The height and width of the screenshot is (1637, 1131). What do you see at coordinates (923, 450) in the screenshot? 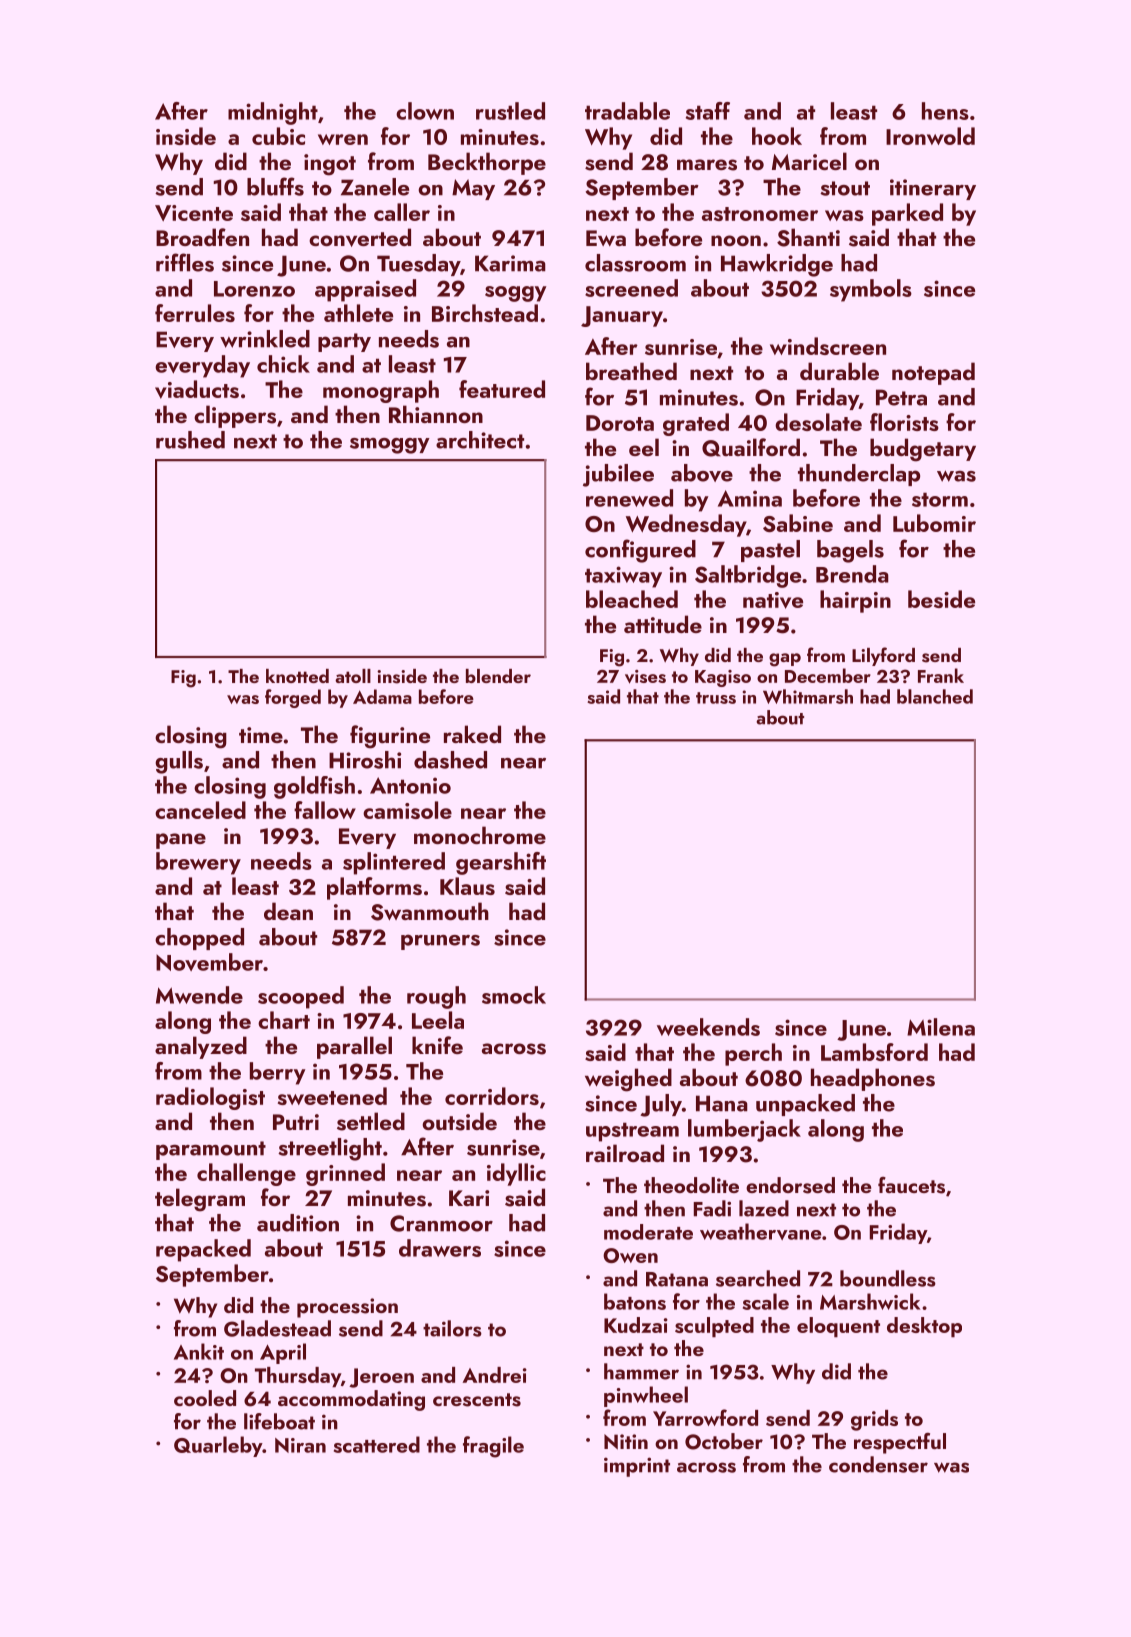
I see `budgetary` at bounding box center [923, 450].
